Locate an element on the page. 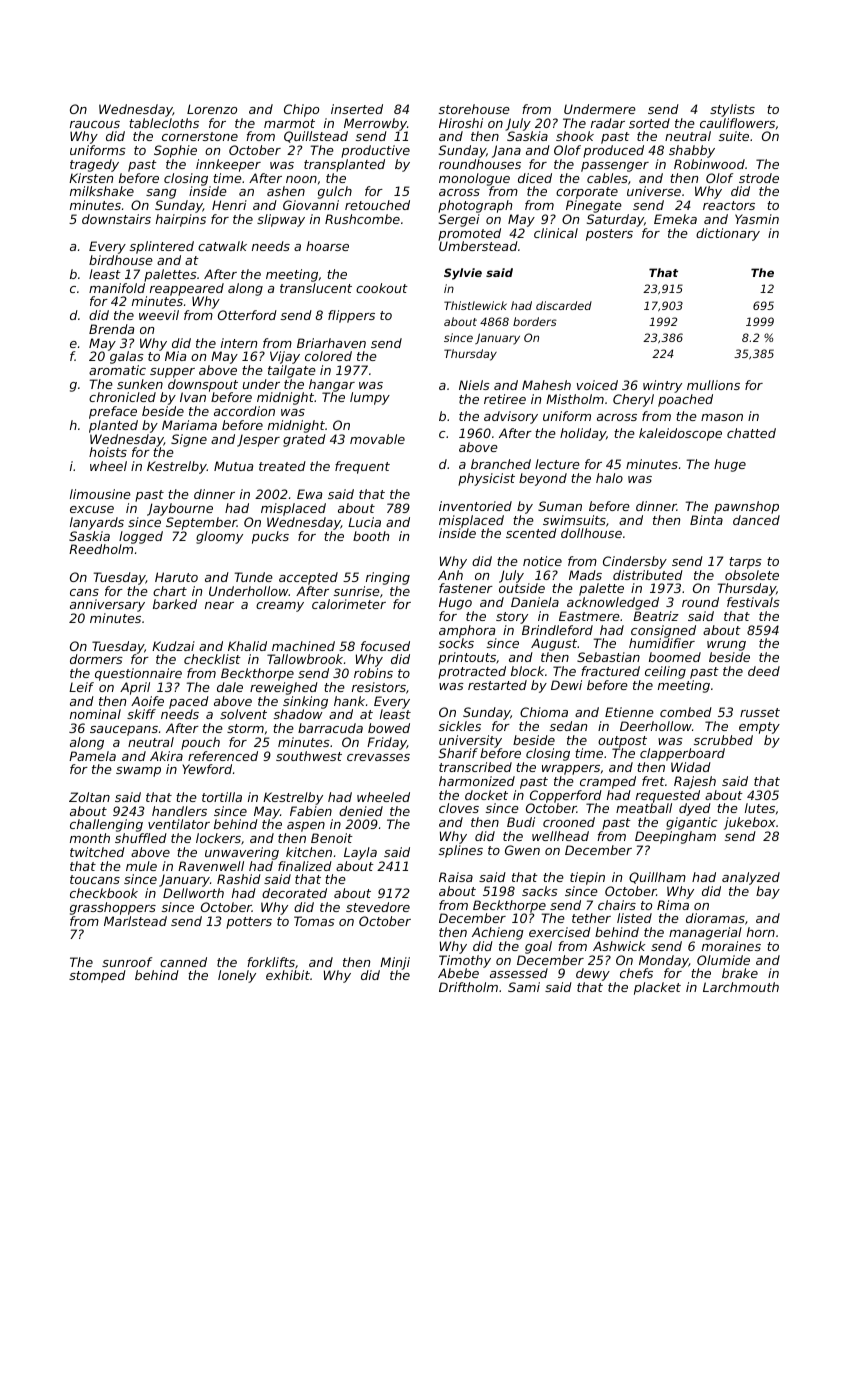 This image has width=849, height=1400. handlers is located at coordinates (179, 811).
